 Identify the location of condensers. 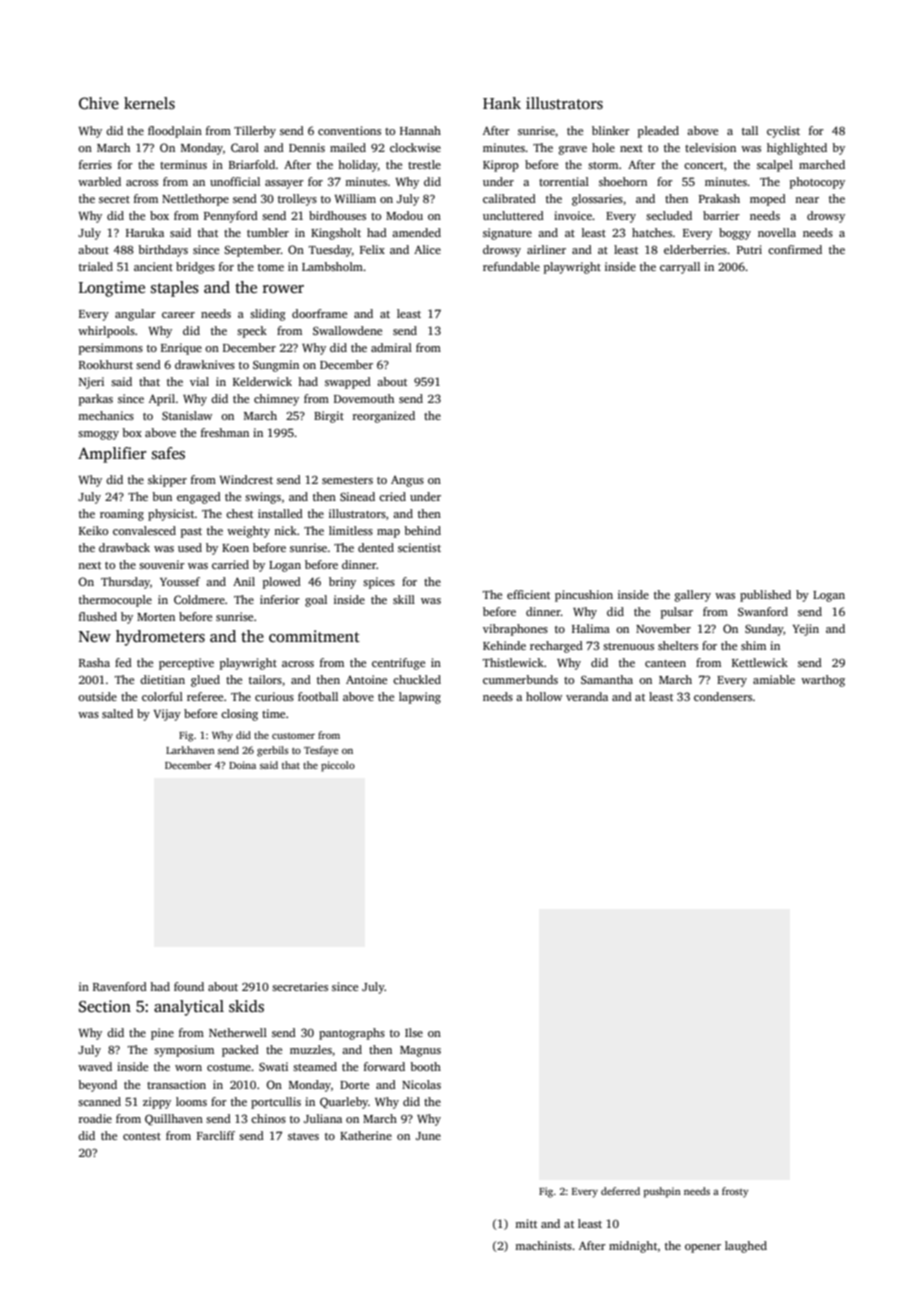
(723, 696).
